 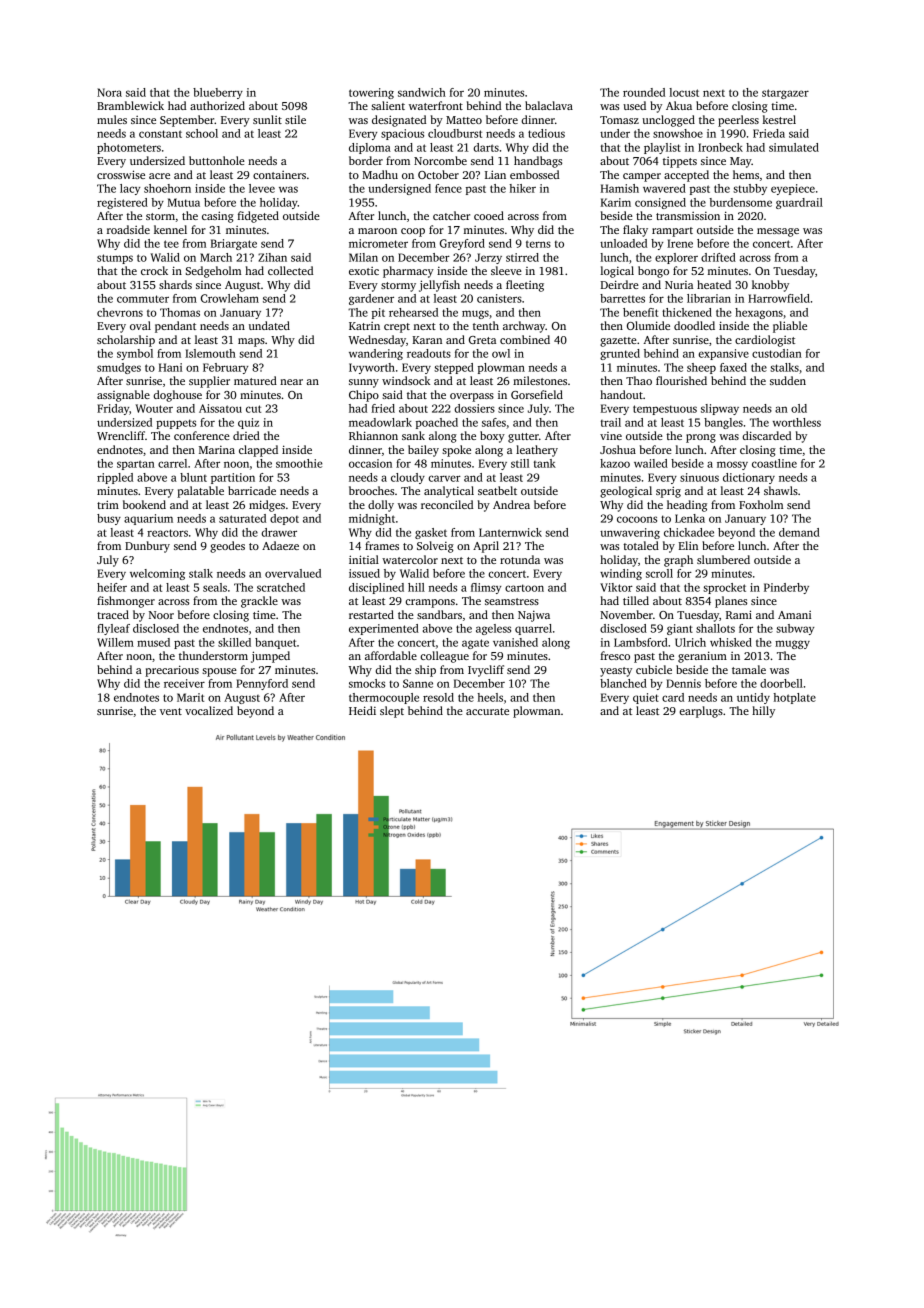 I want to click on hems, so click(x=746, y=174).
